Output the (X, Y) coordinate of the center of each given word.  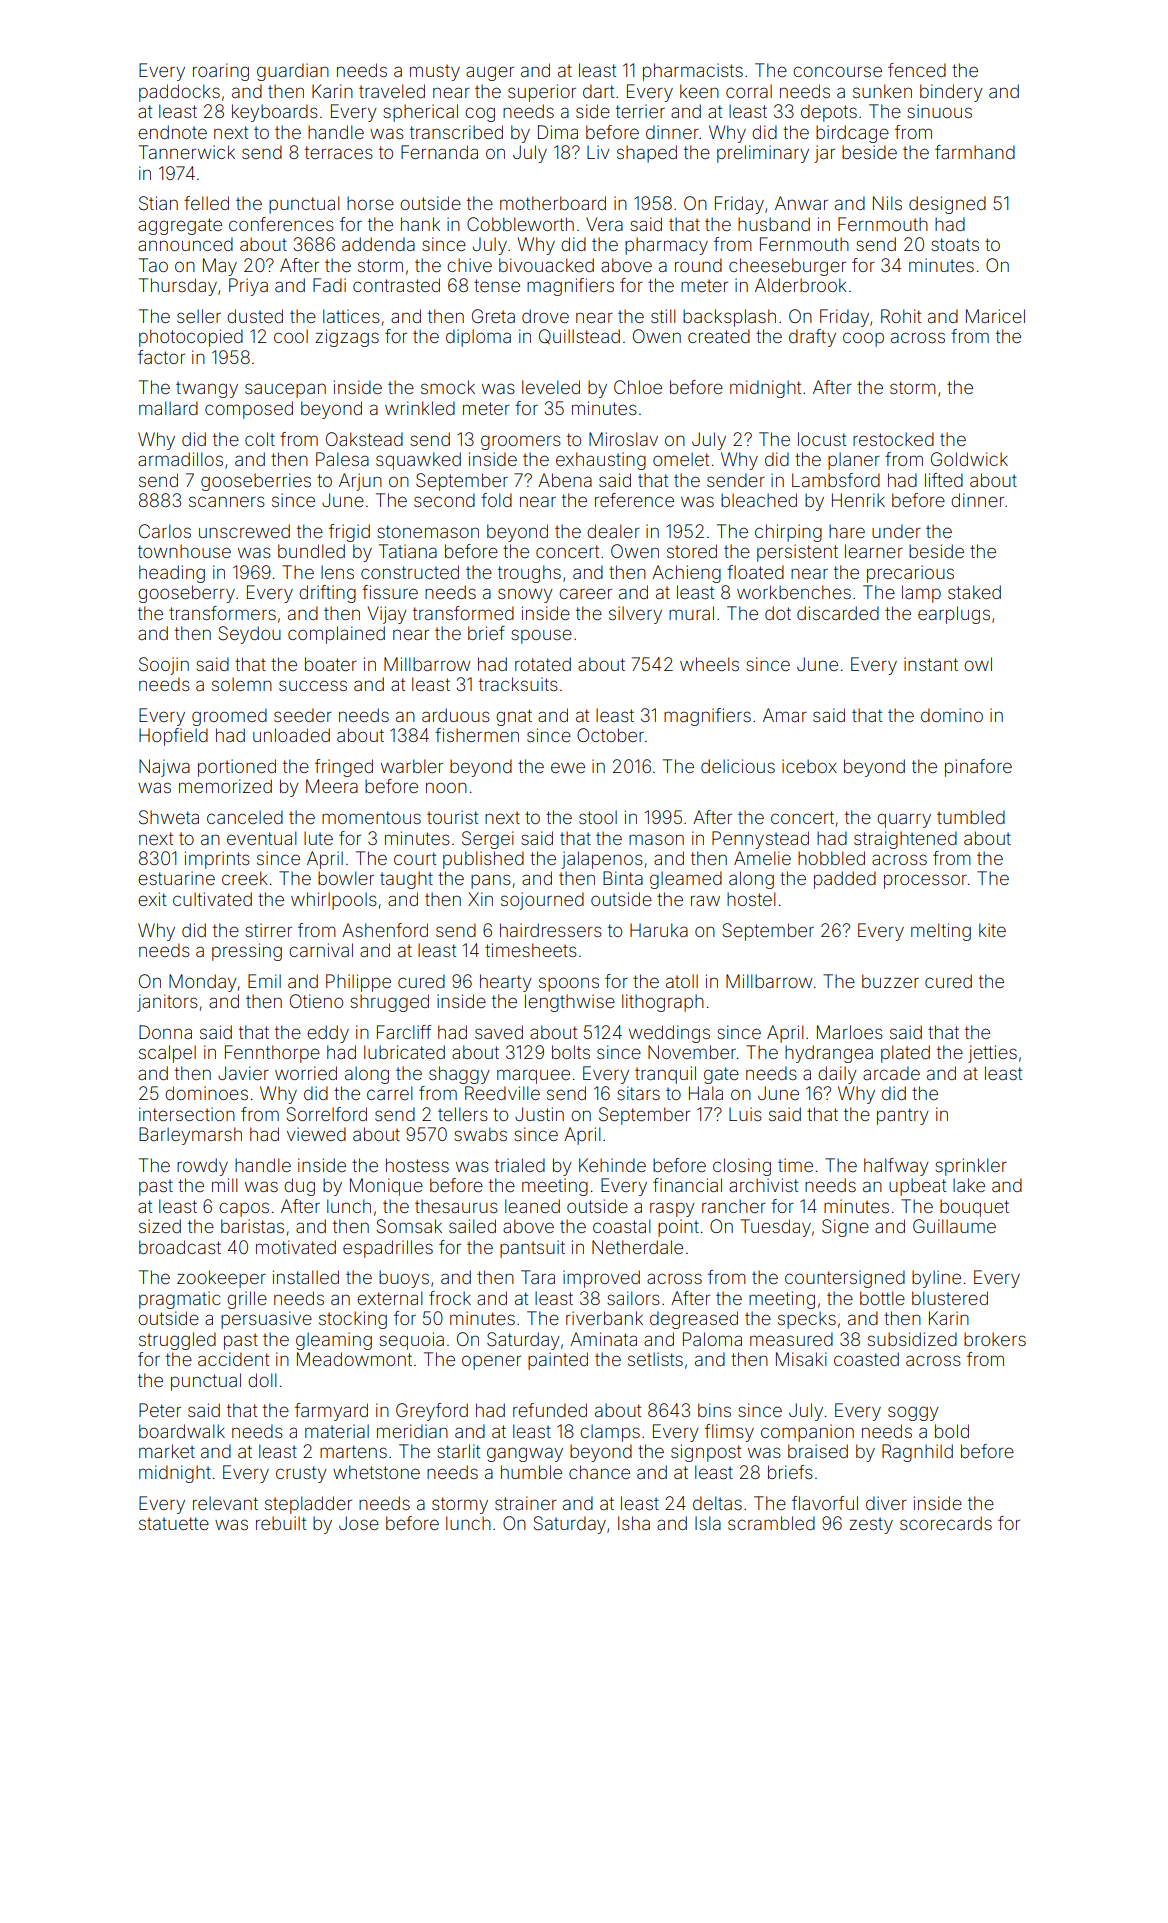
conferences (281, 224)
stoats (955, 244)
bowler (346, 878)
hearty (506, 983)
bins (714, 1410)
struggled (177, 1341)
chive (469, 265)
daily (837, 1075)
